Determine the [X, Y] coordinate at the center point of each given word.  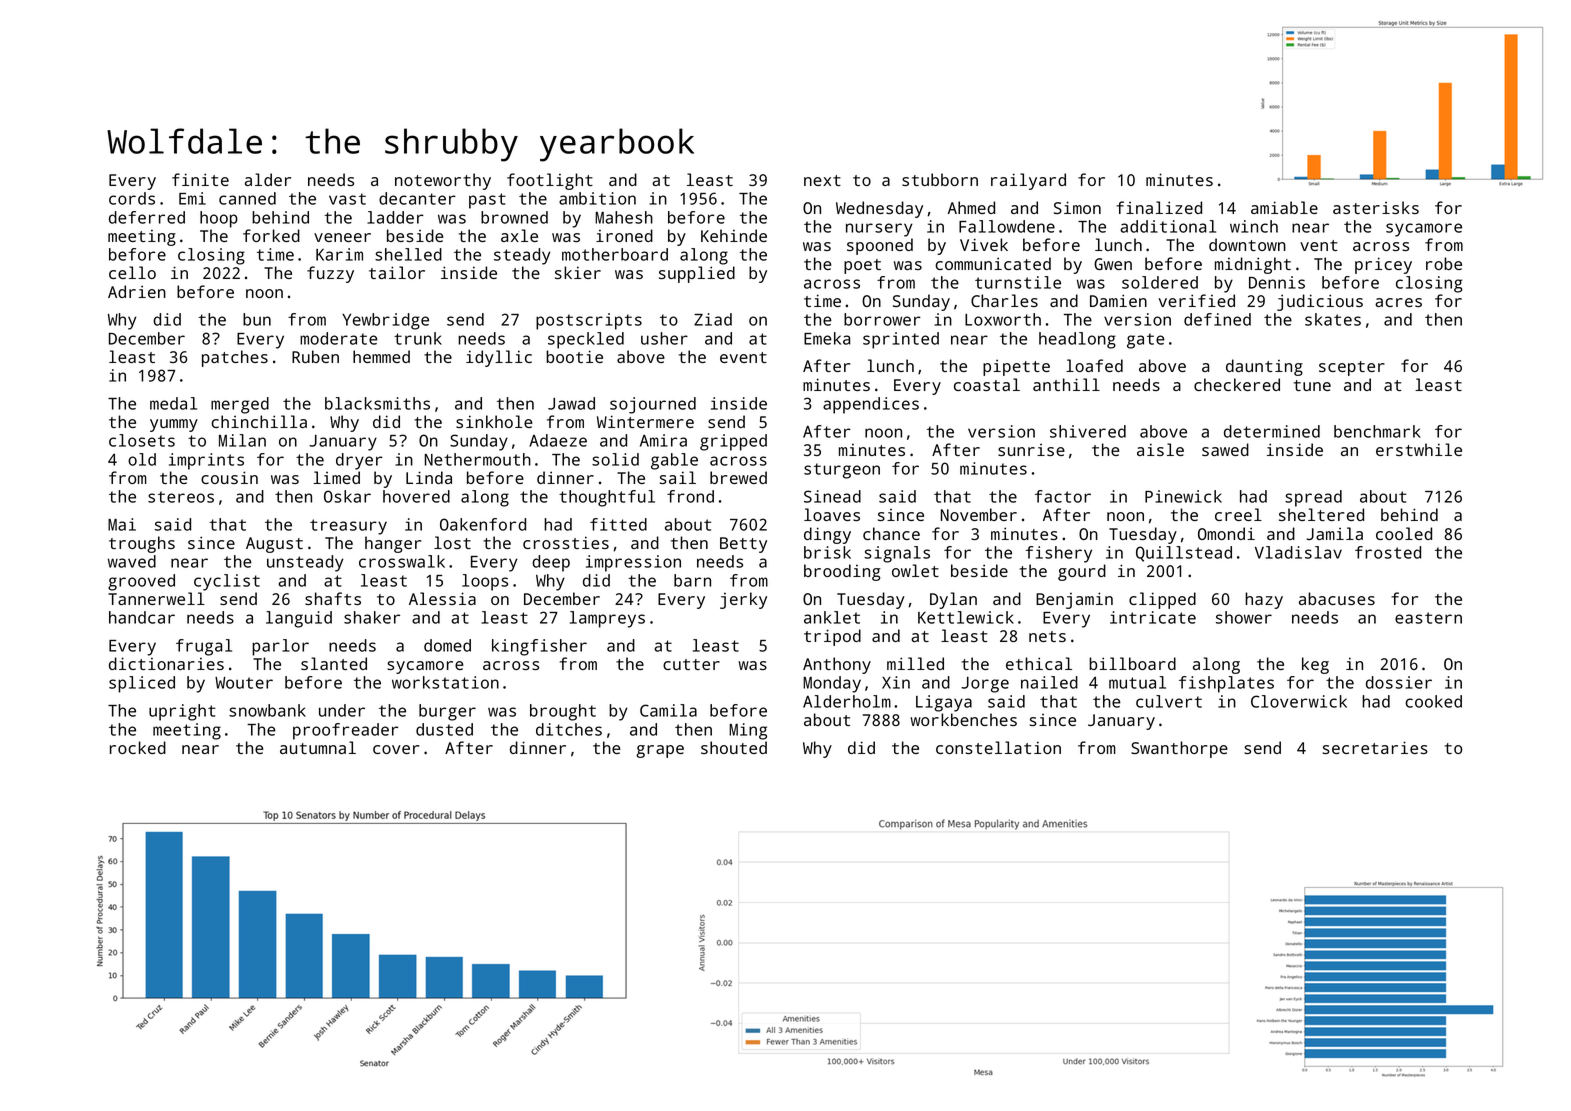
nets [1047, 636]
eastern [1428, 618]
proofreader [345, 731]
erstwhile [1419, 449]
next [822, 180]
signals [897, 554]
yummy [174, 425]
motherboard [615, 254]
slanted [334, 663]
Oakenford [483, 524]
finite [200, 179]
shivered [1088, 431]
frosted [1388, 552]
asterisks [1376, 207]
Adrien [137, 291]
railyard [1028, 181]
